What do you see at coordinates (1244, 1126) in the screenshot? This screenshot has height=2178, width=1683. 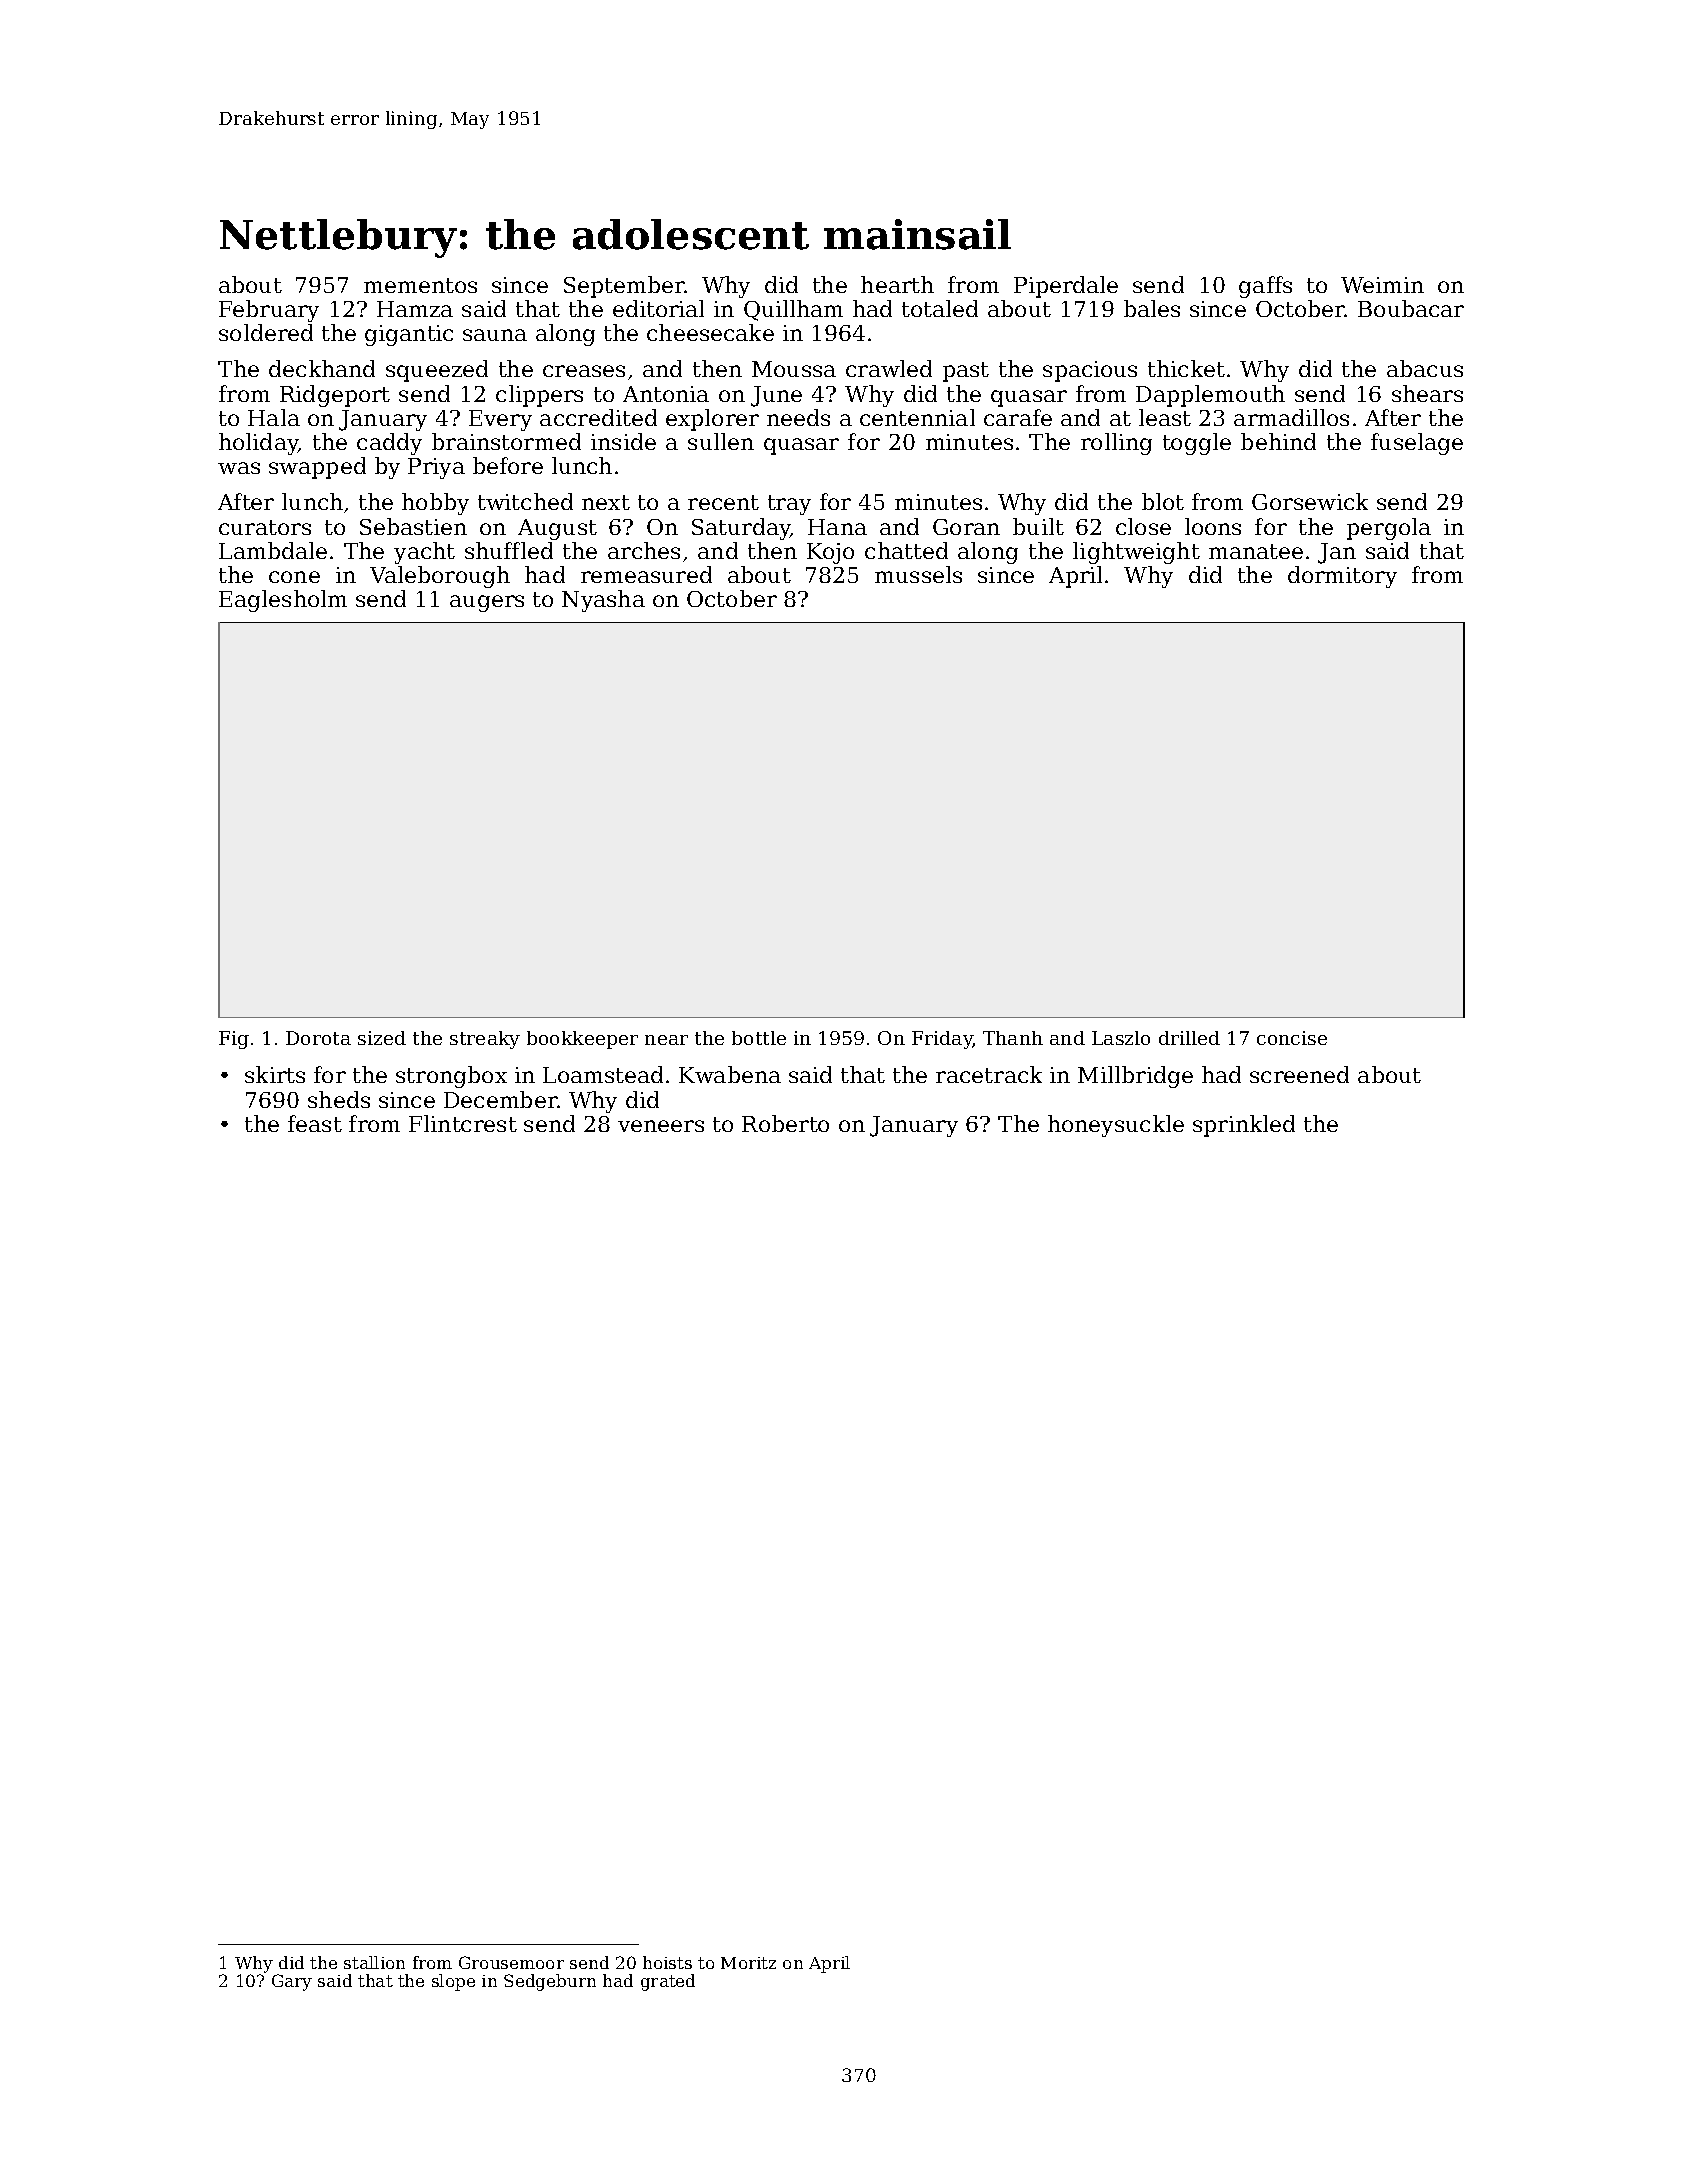 I see `sprinkled` at bounding box center [1244, 1126].
